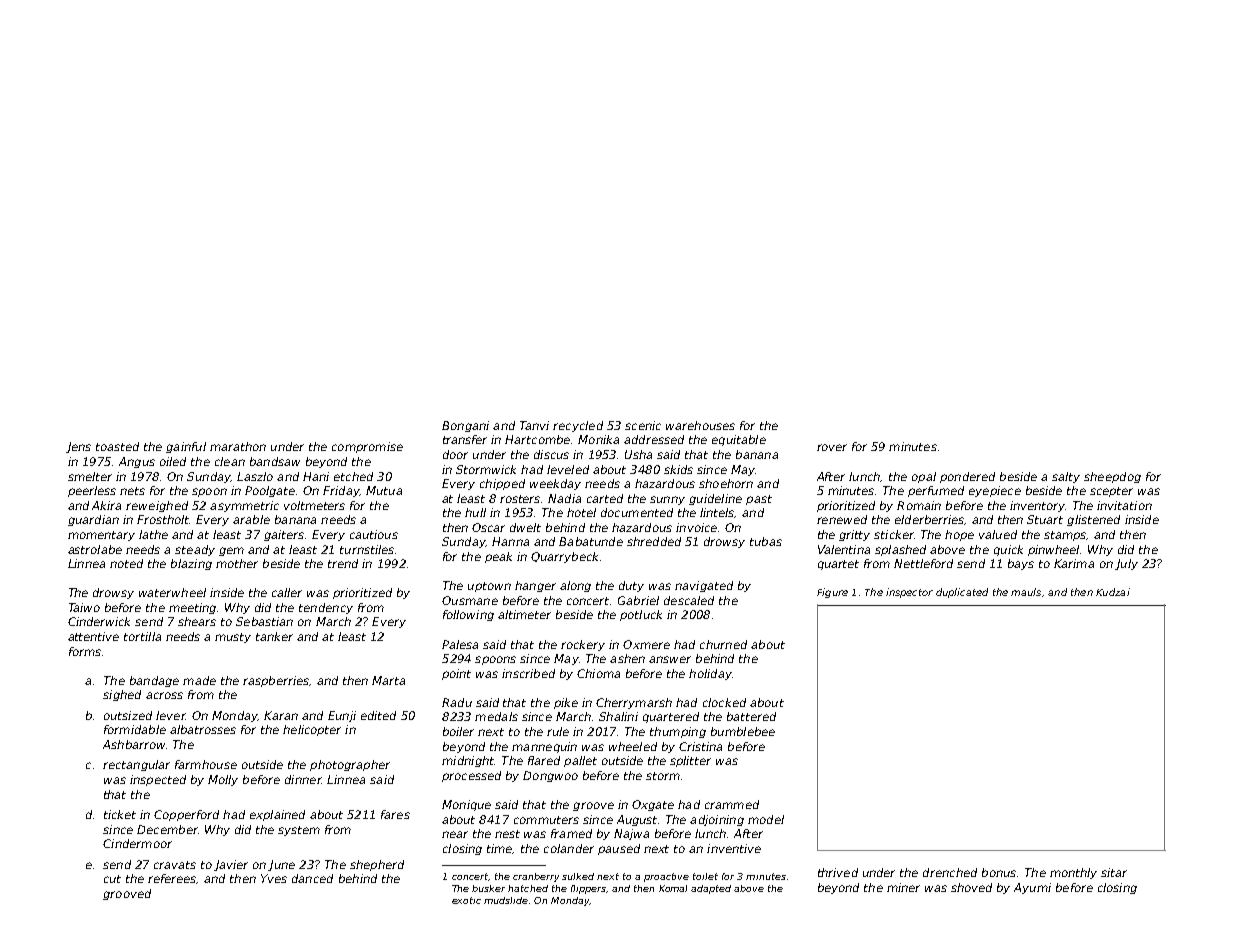 The width and height of the image is (1233, 952). Describe the element at coordinates (157, 506) in the image. I see `reweighed` at that location.
